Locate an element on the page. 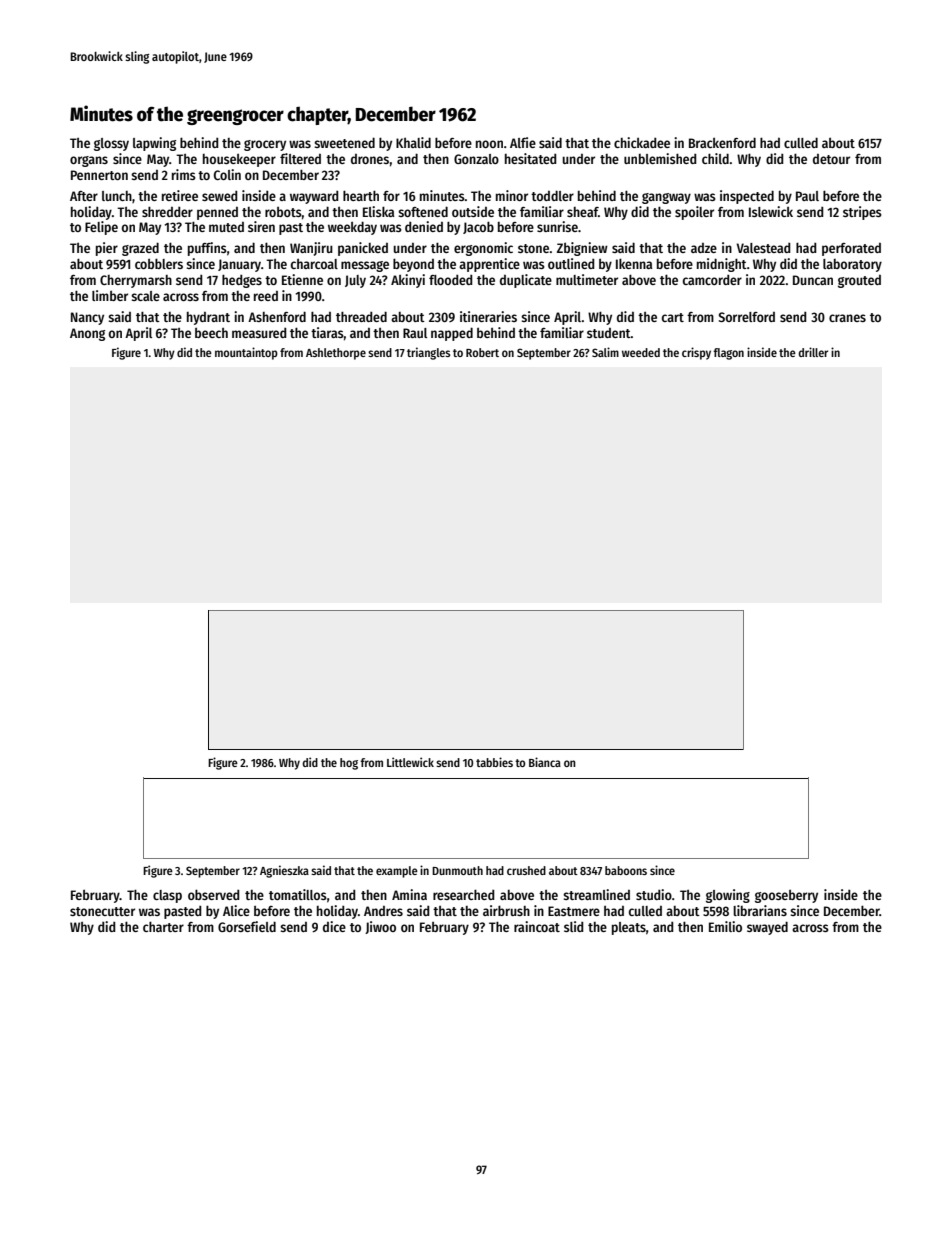 This document has height=1233, width=952. Paul is located at coordinates (807, 196).
